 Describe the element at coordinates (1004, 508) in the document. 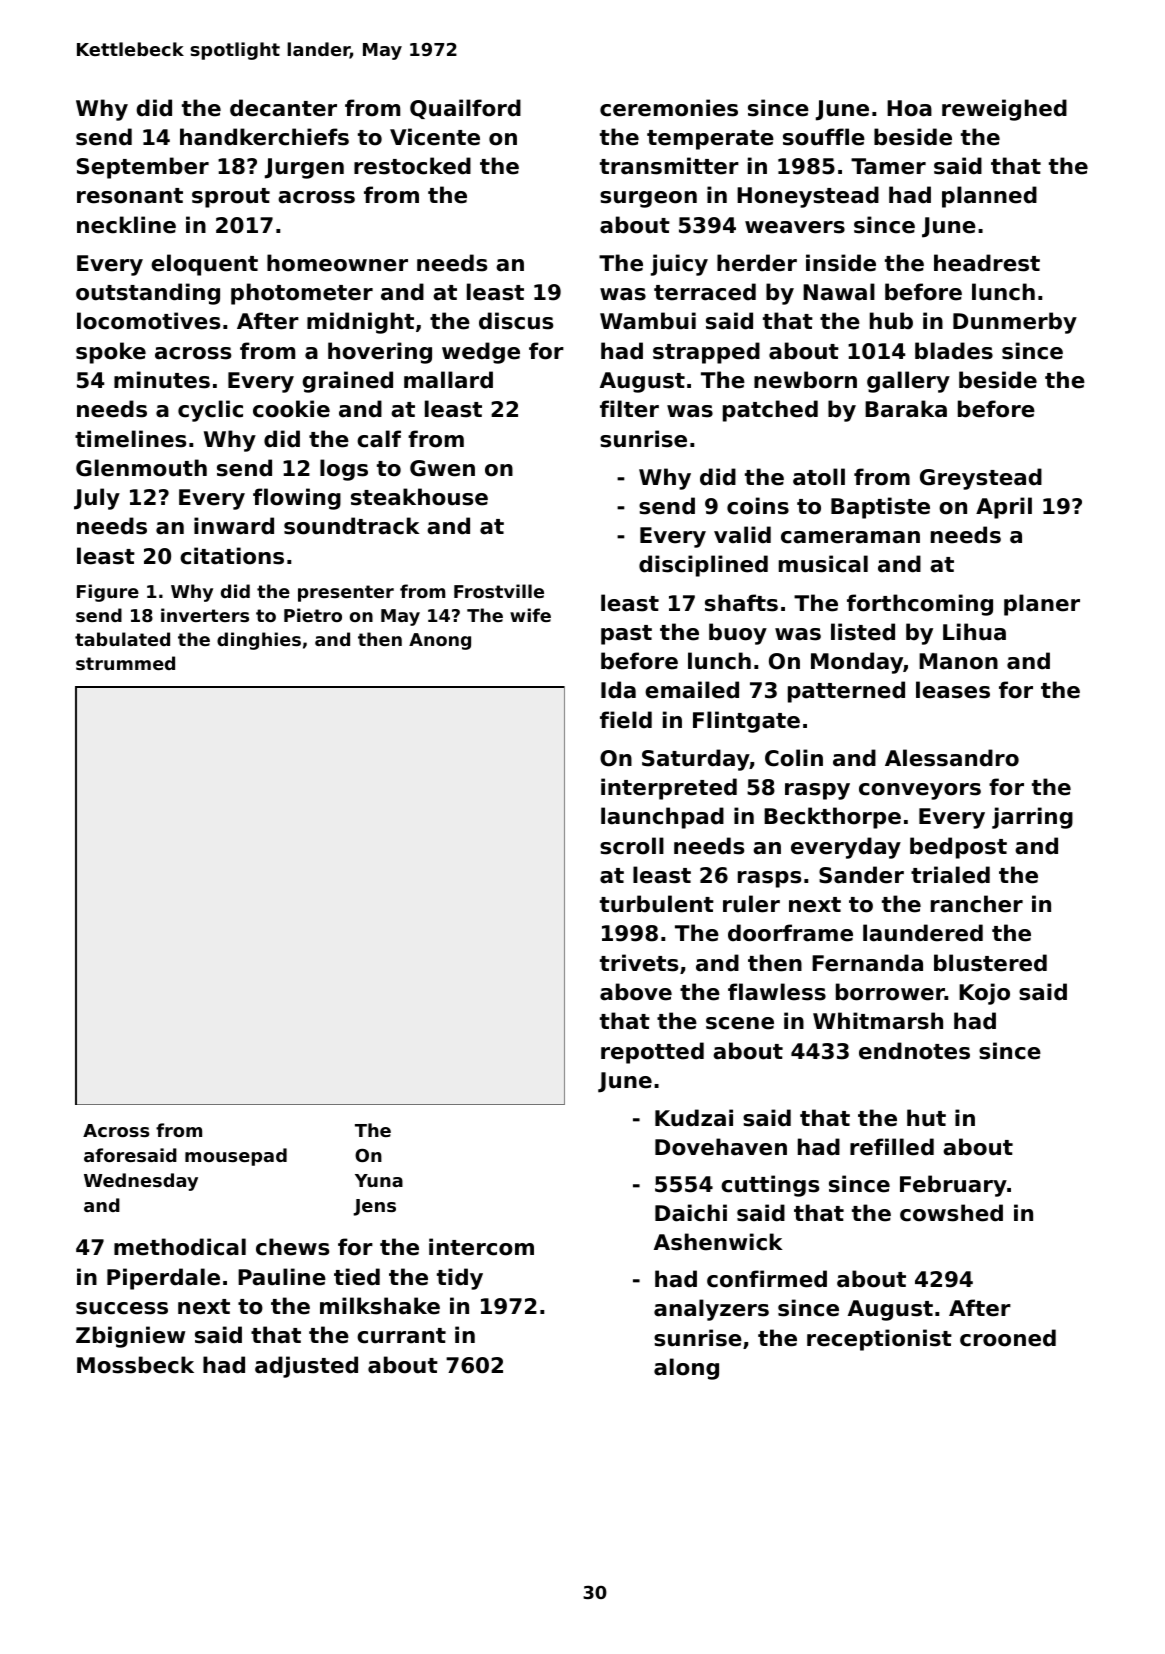

I see `April` at that location.
